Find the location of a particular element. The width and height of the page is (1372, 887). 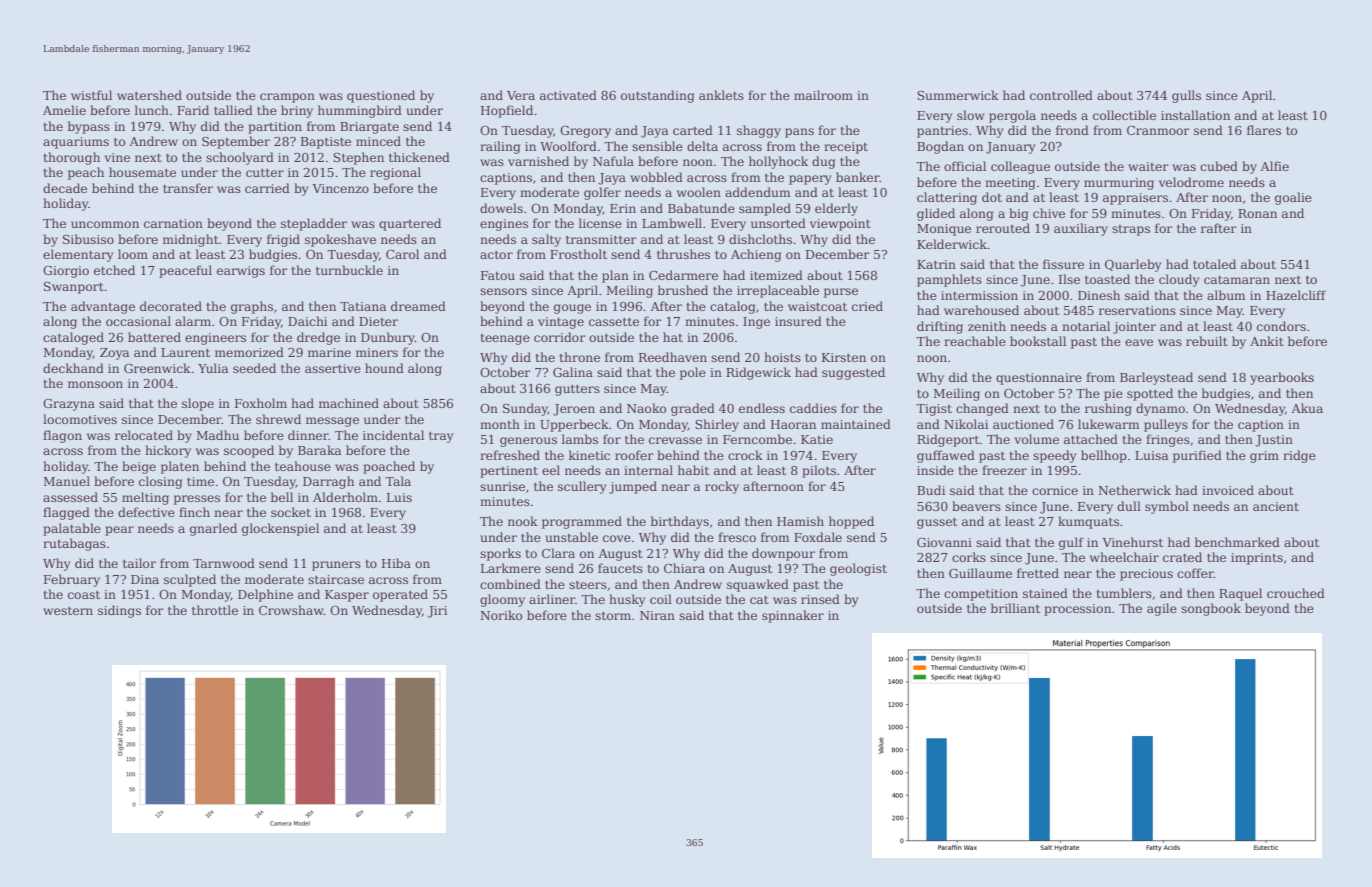

receipt is located at coordinates (846, 148).
